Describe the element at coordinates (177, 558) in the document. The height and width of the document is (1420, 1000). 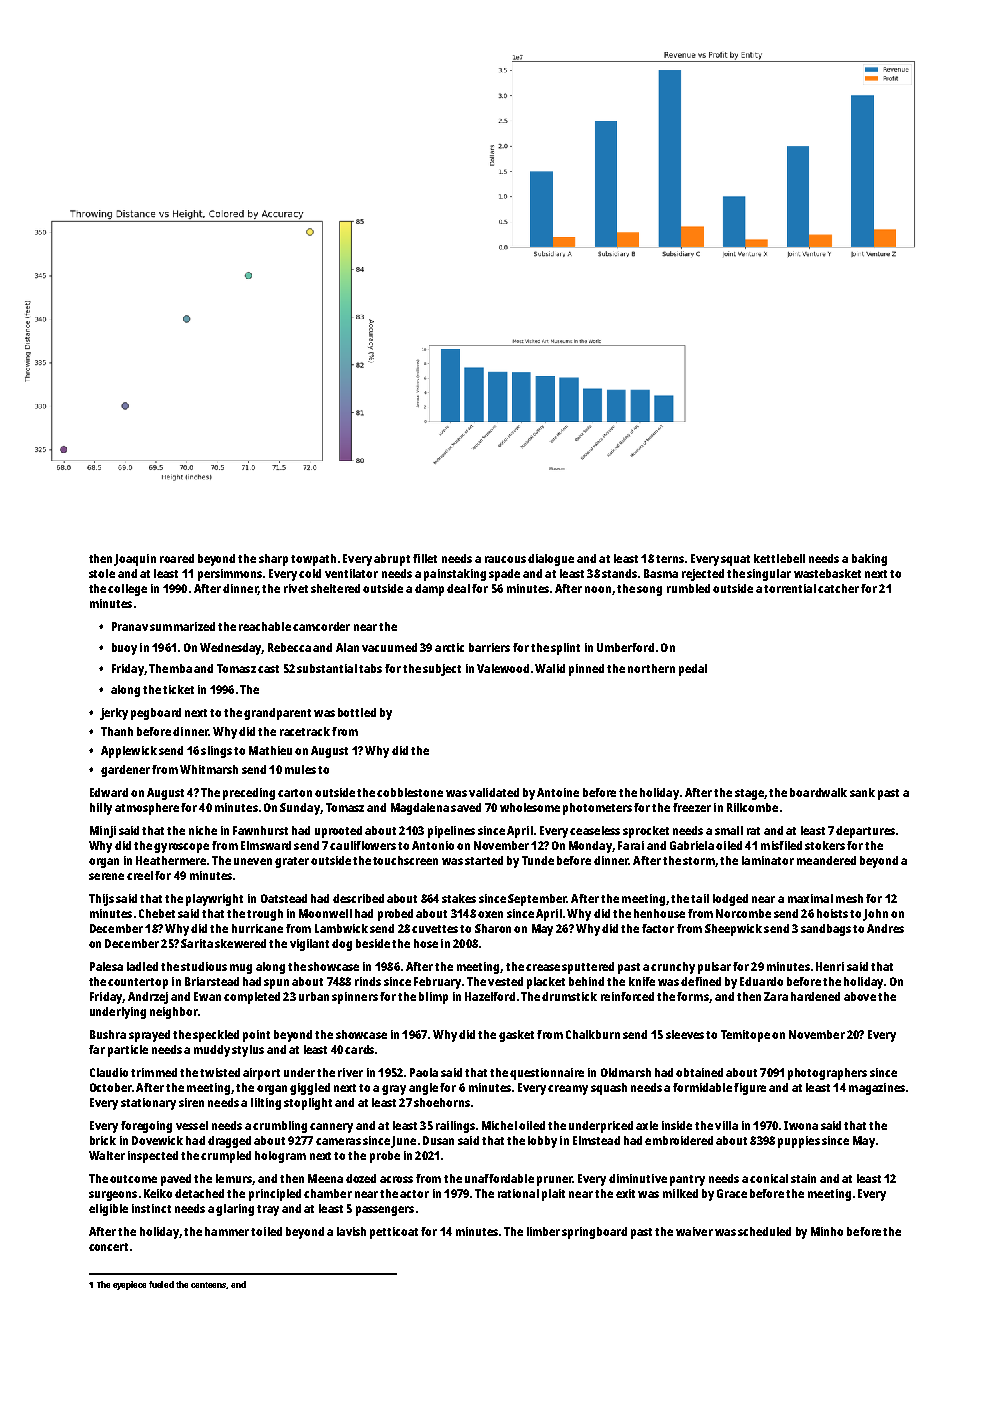
I see `roared` at that location.
